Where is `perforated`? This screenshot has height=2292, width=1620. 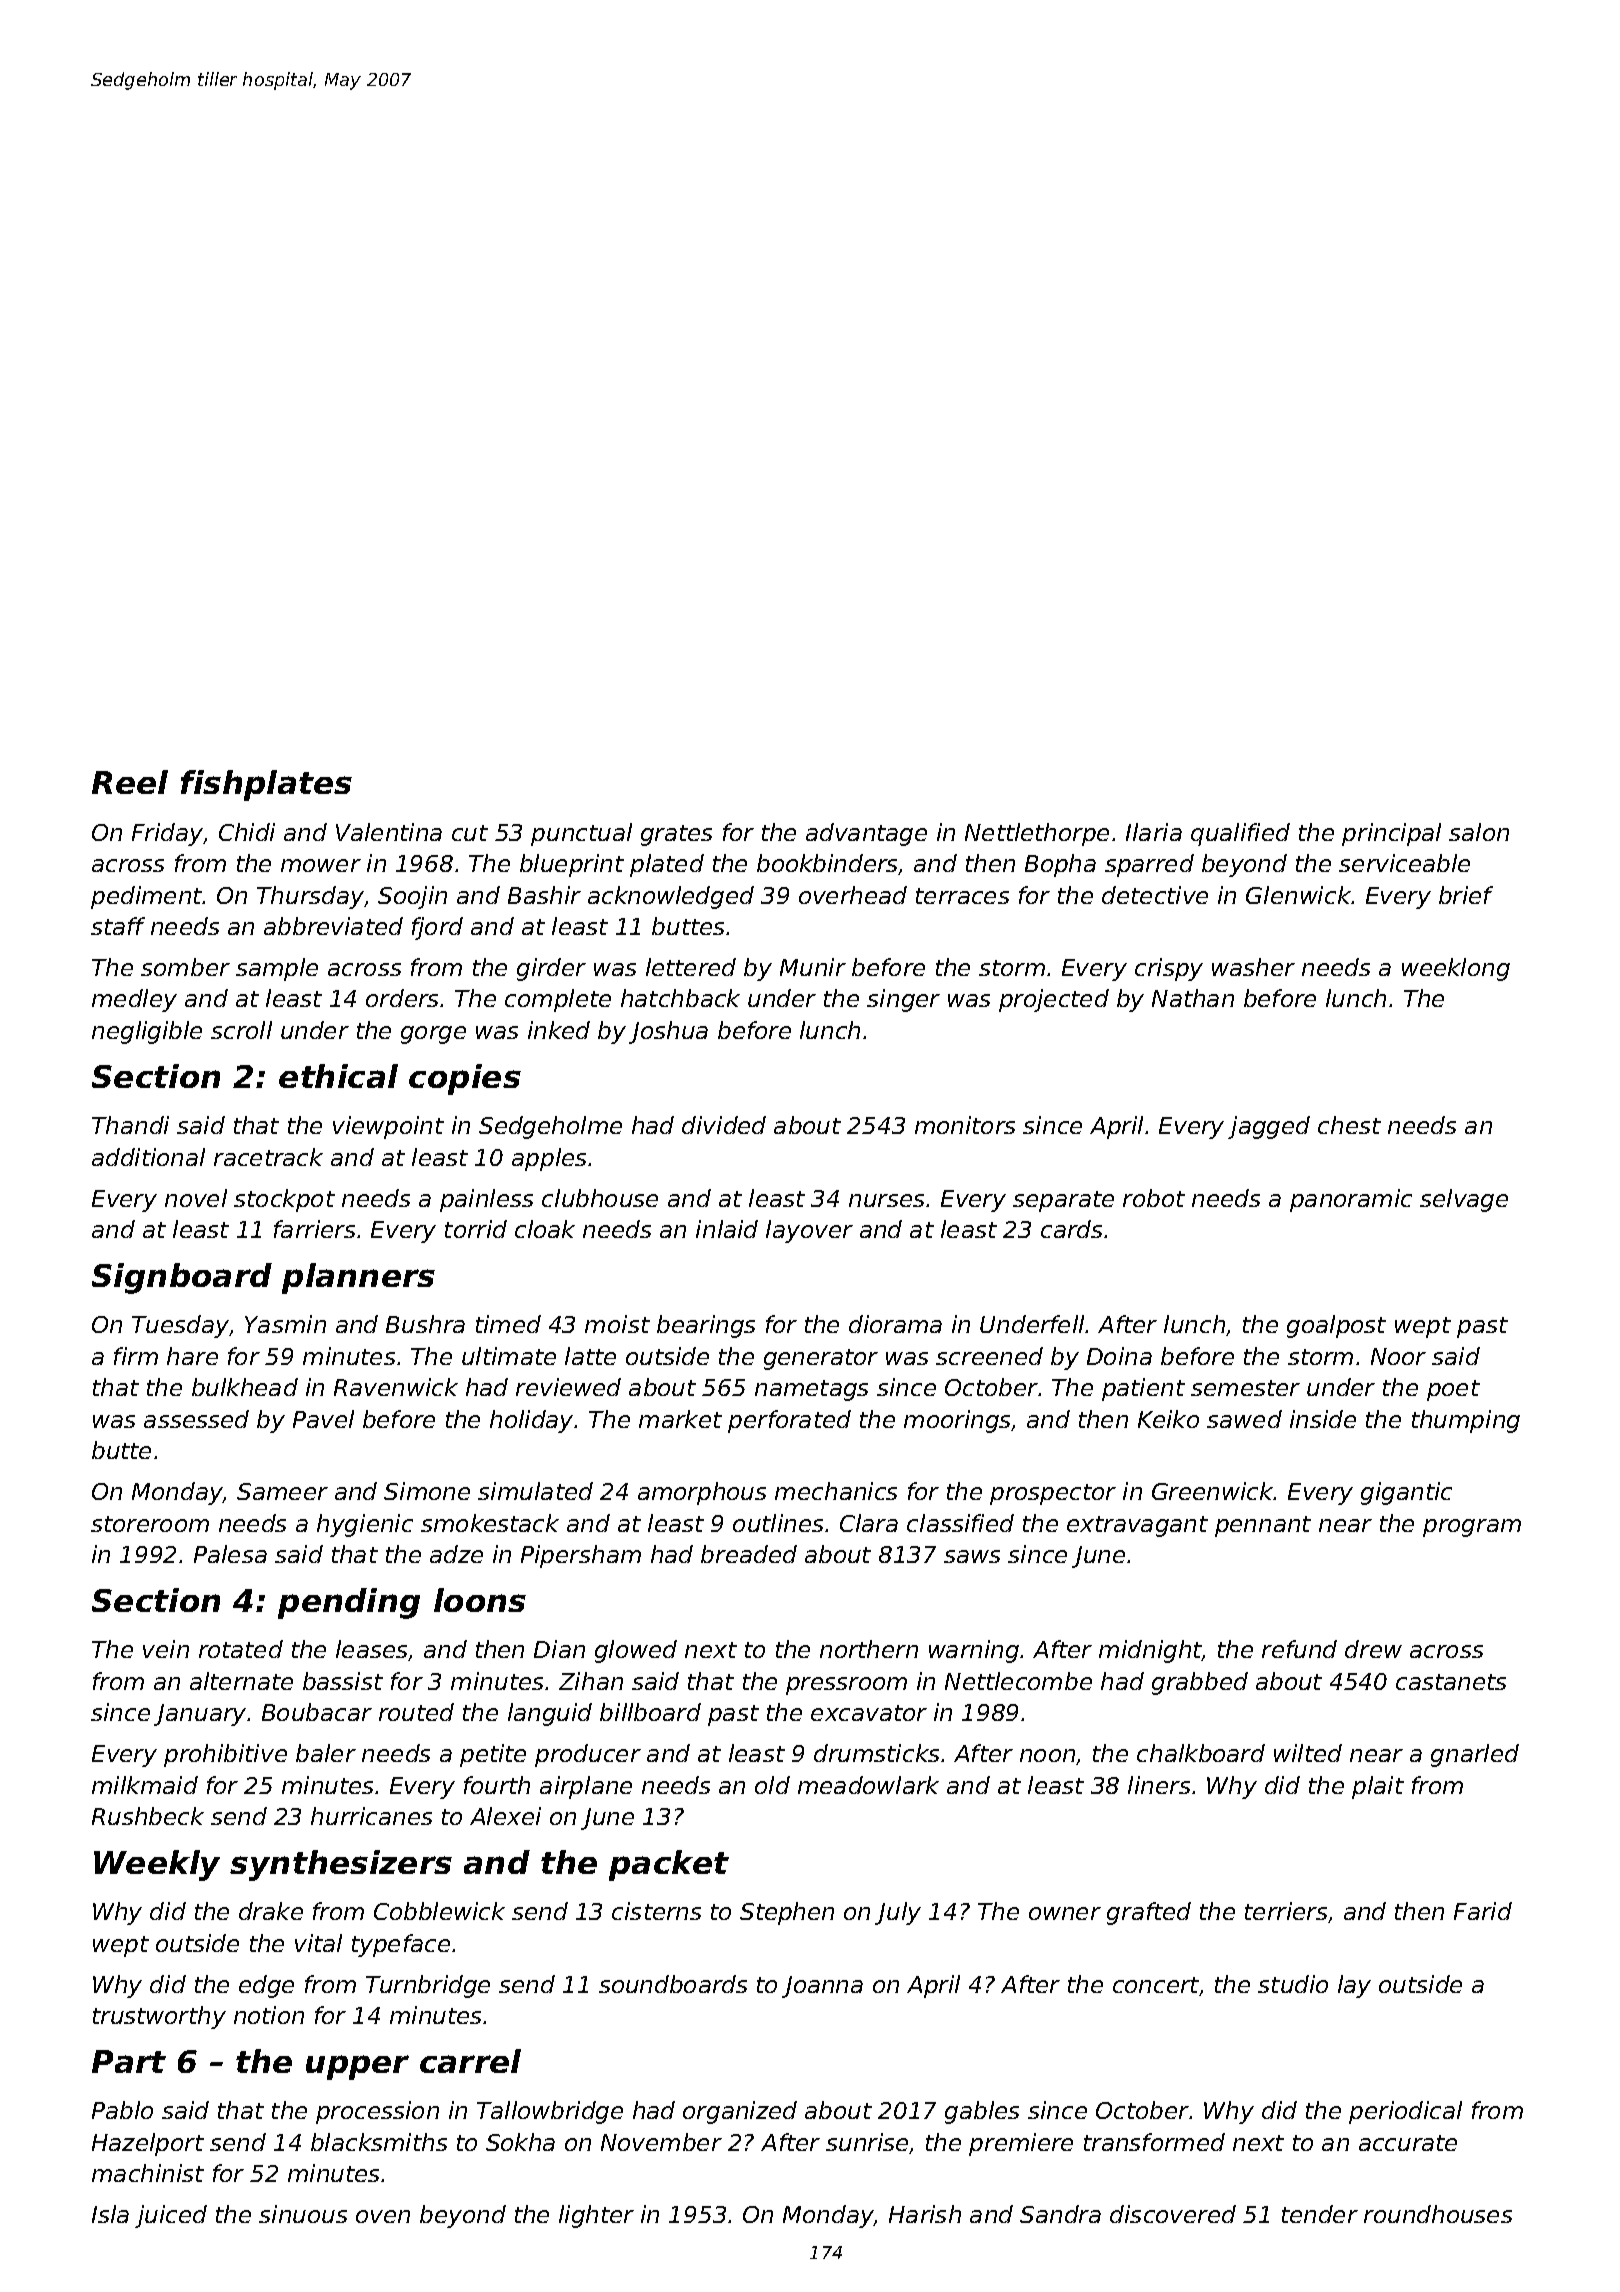 perforated is located at coordinates (789, 1421).
